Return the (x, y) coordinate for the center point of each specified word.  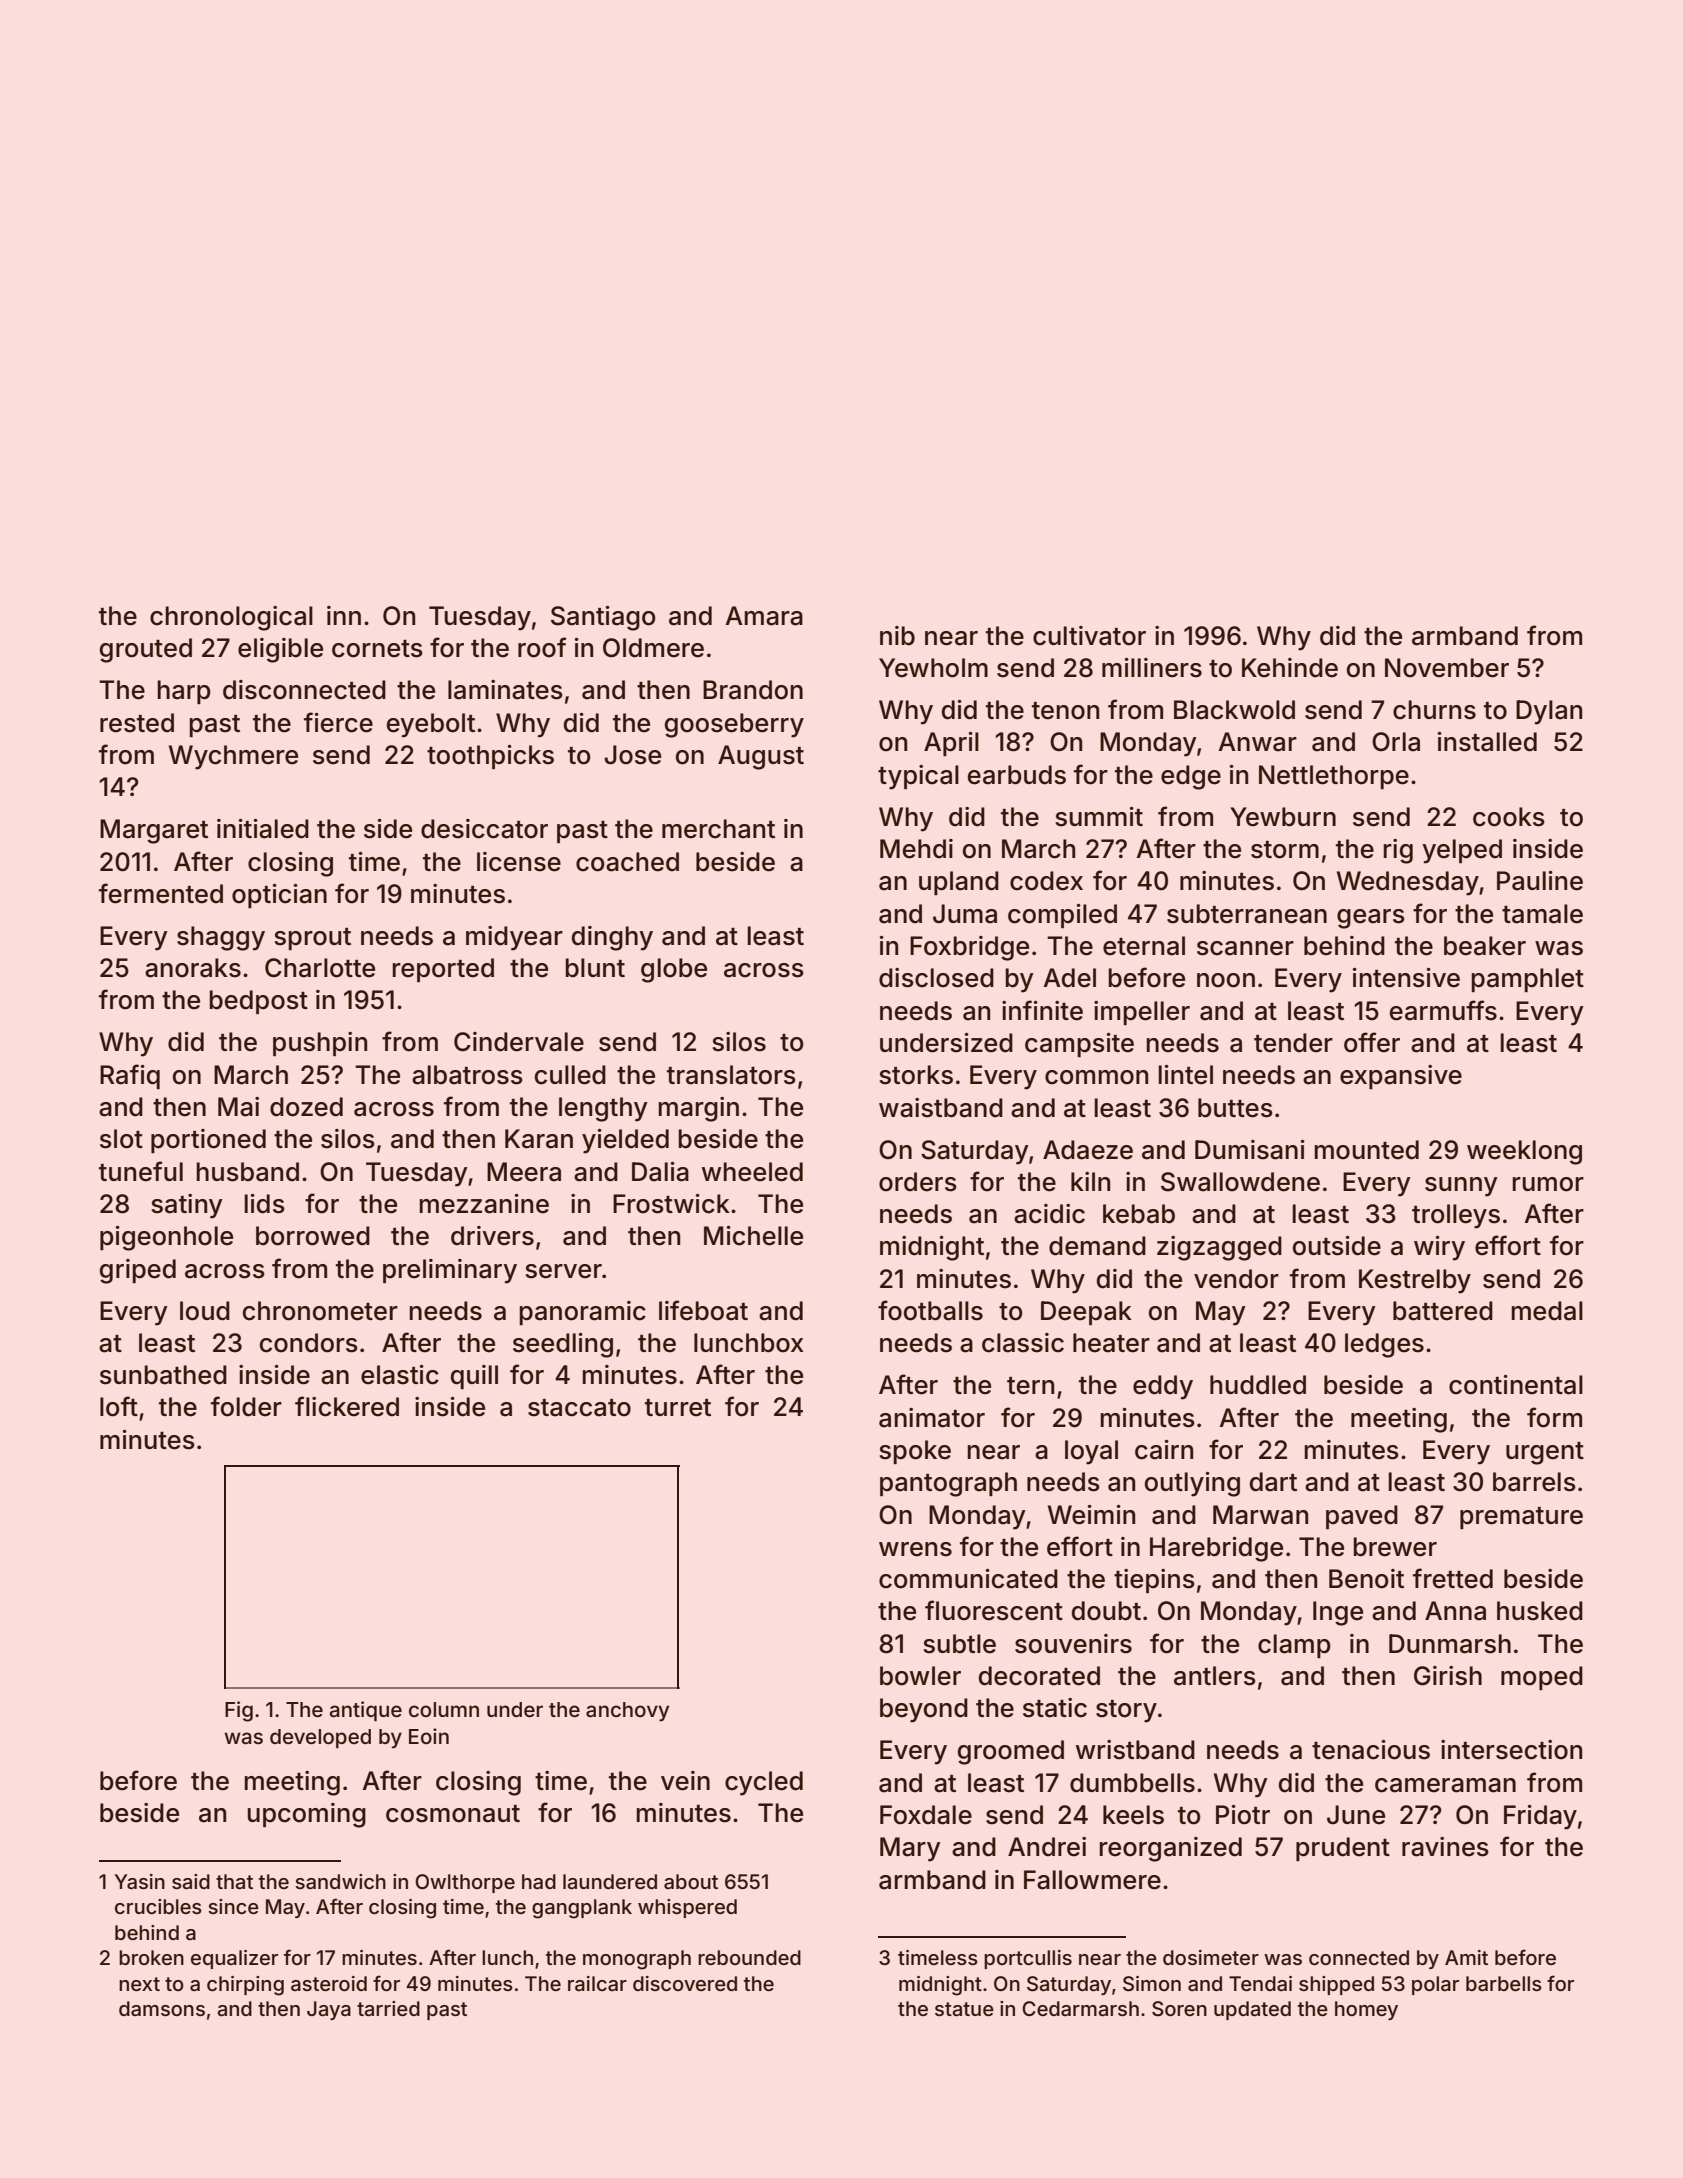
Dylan (1549, 712)
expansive (1401, 1077)
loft (119, 1406)
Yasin (140, 1881)
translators (731, 1075)
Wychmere (233, 757)
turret (678, 1408)
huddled (1258, 1385)
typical (918, 777)
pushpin (320, 1044)
